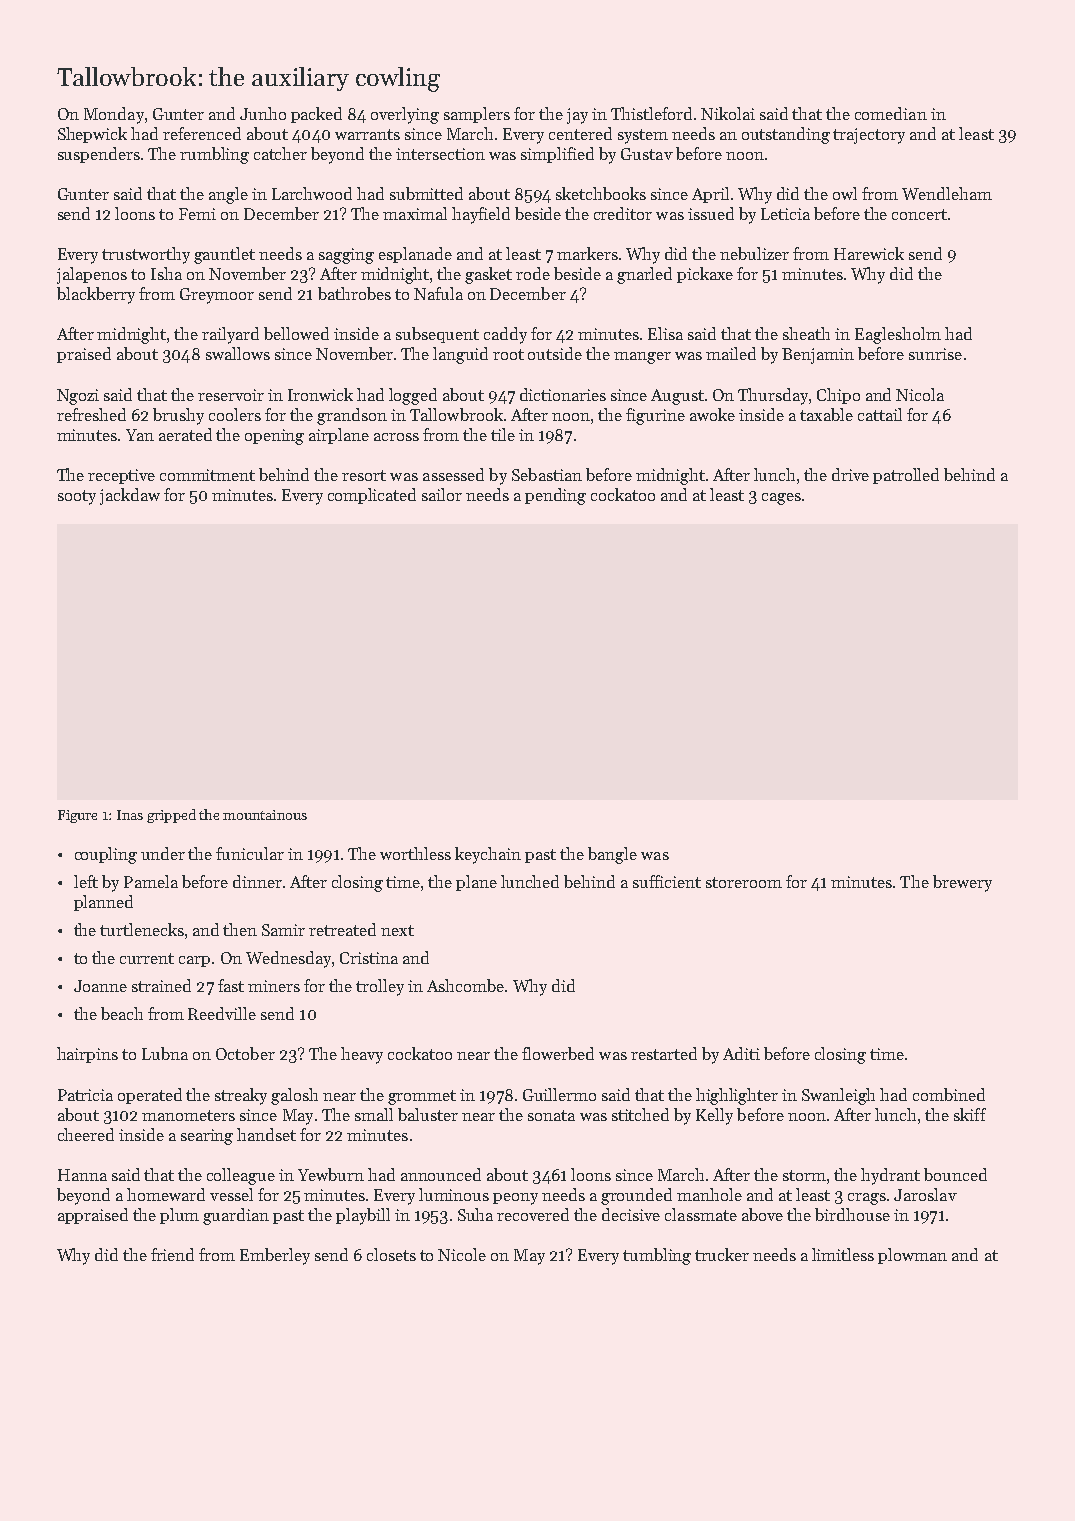 The image size is (1075, 1521). I want to click on patrolled, so click(906, 476).
